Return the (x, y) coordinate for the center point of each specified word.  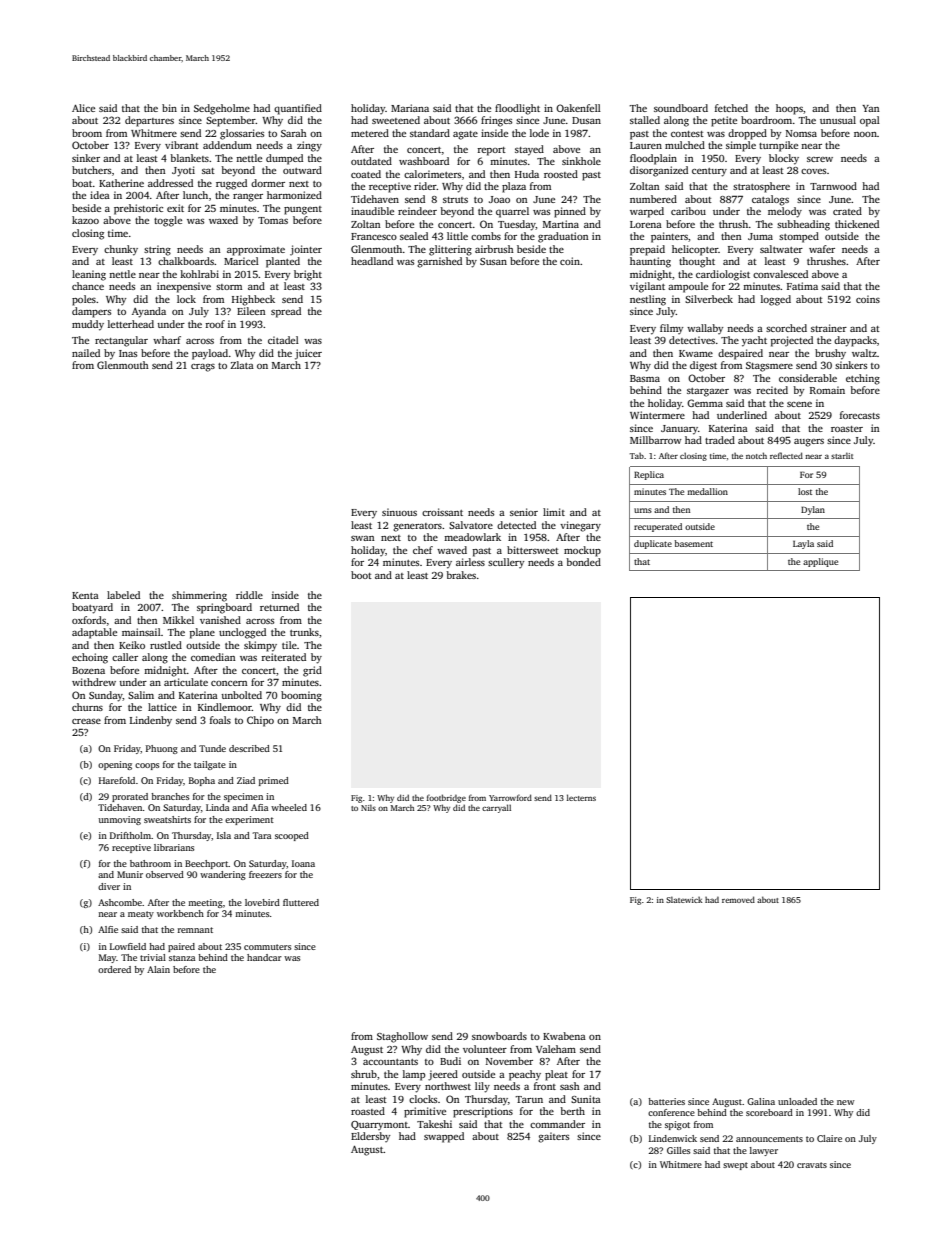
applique (820, 562)
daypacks (855, 341)
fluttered (301, 902)
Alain (158, 969)
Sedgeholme (222, 109)
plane (202, 633)
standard (430, 133)
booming (301, 696)
